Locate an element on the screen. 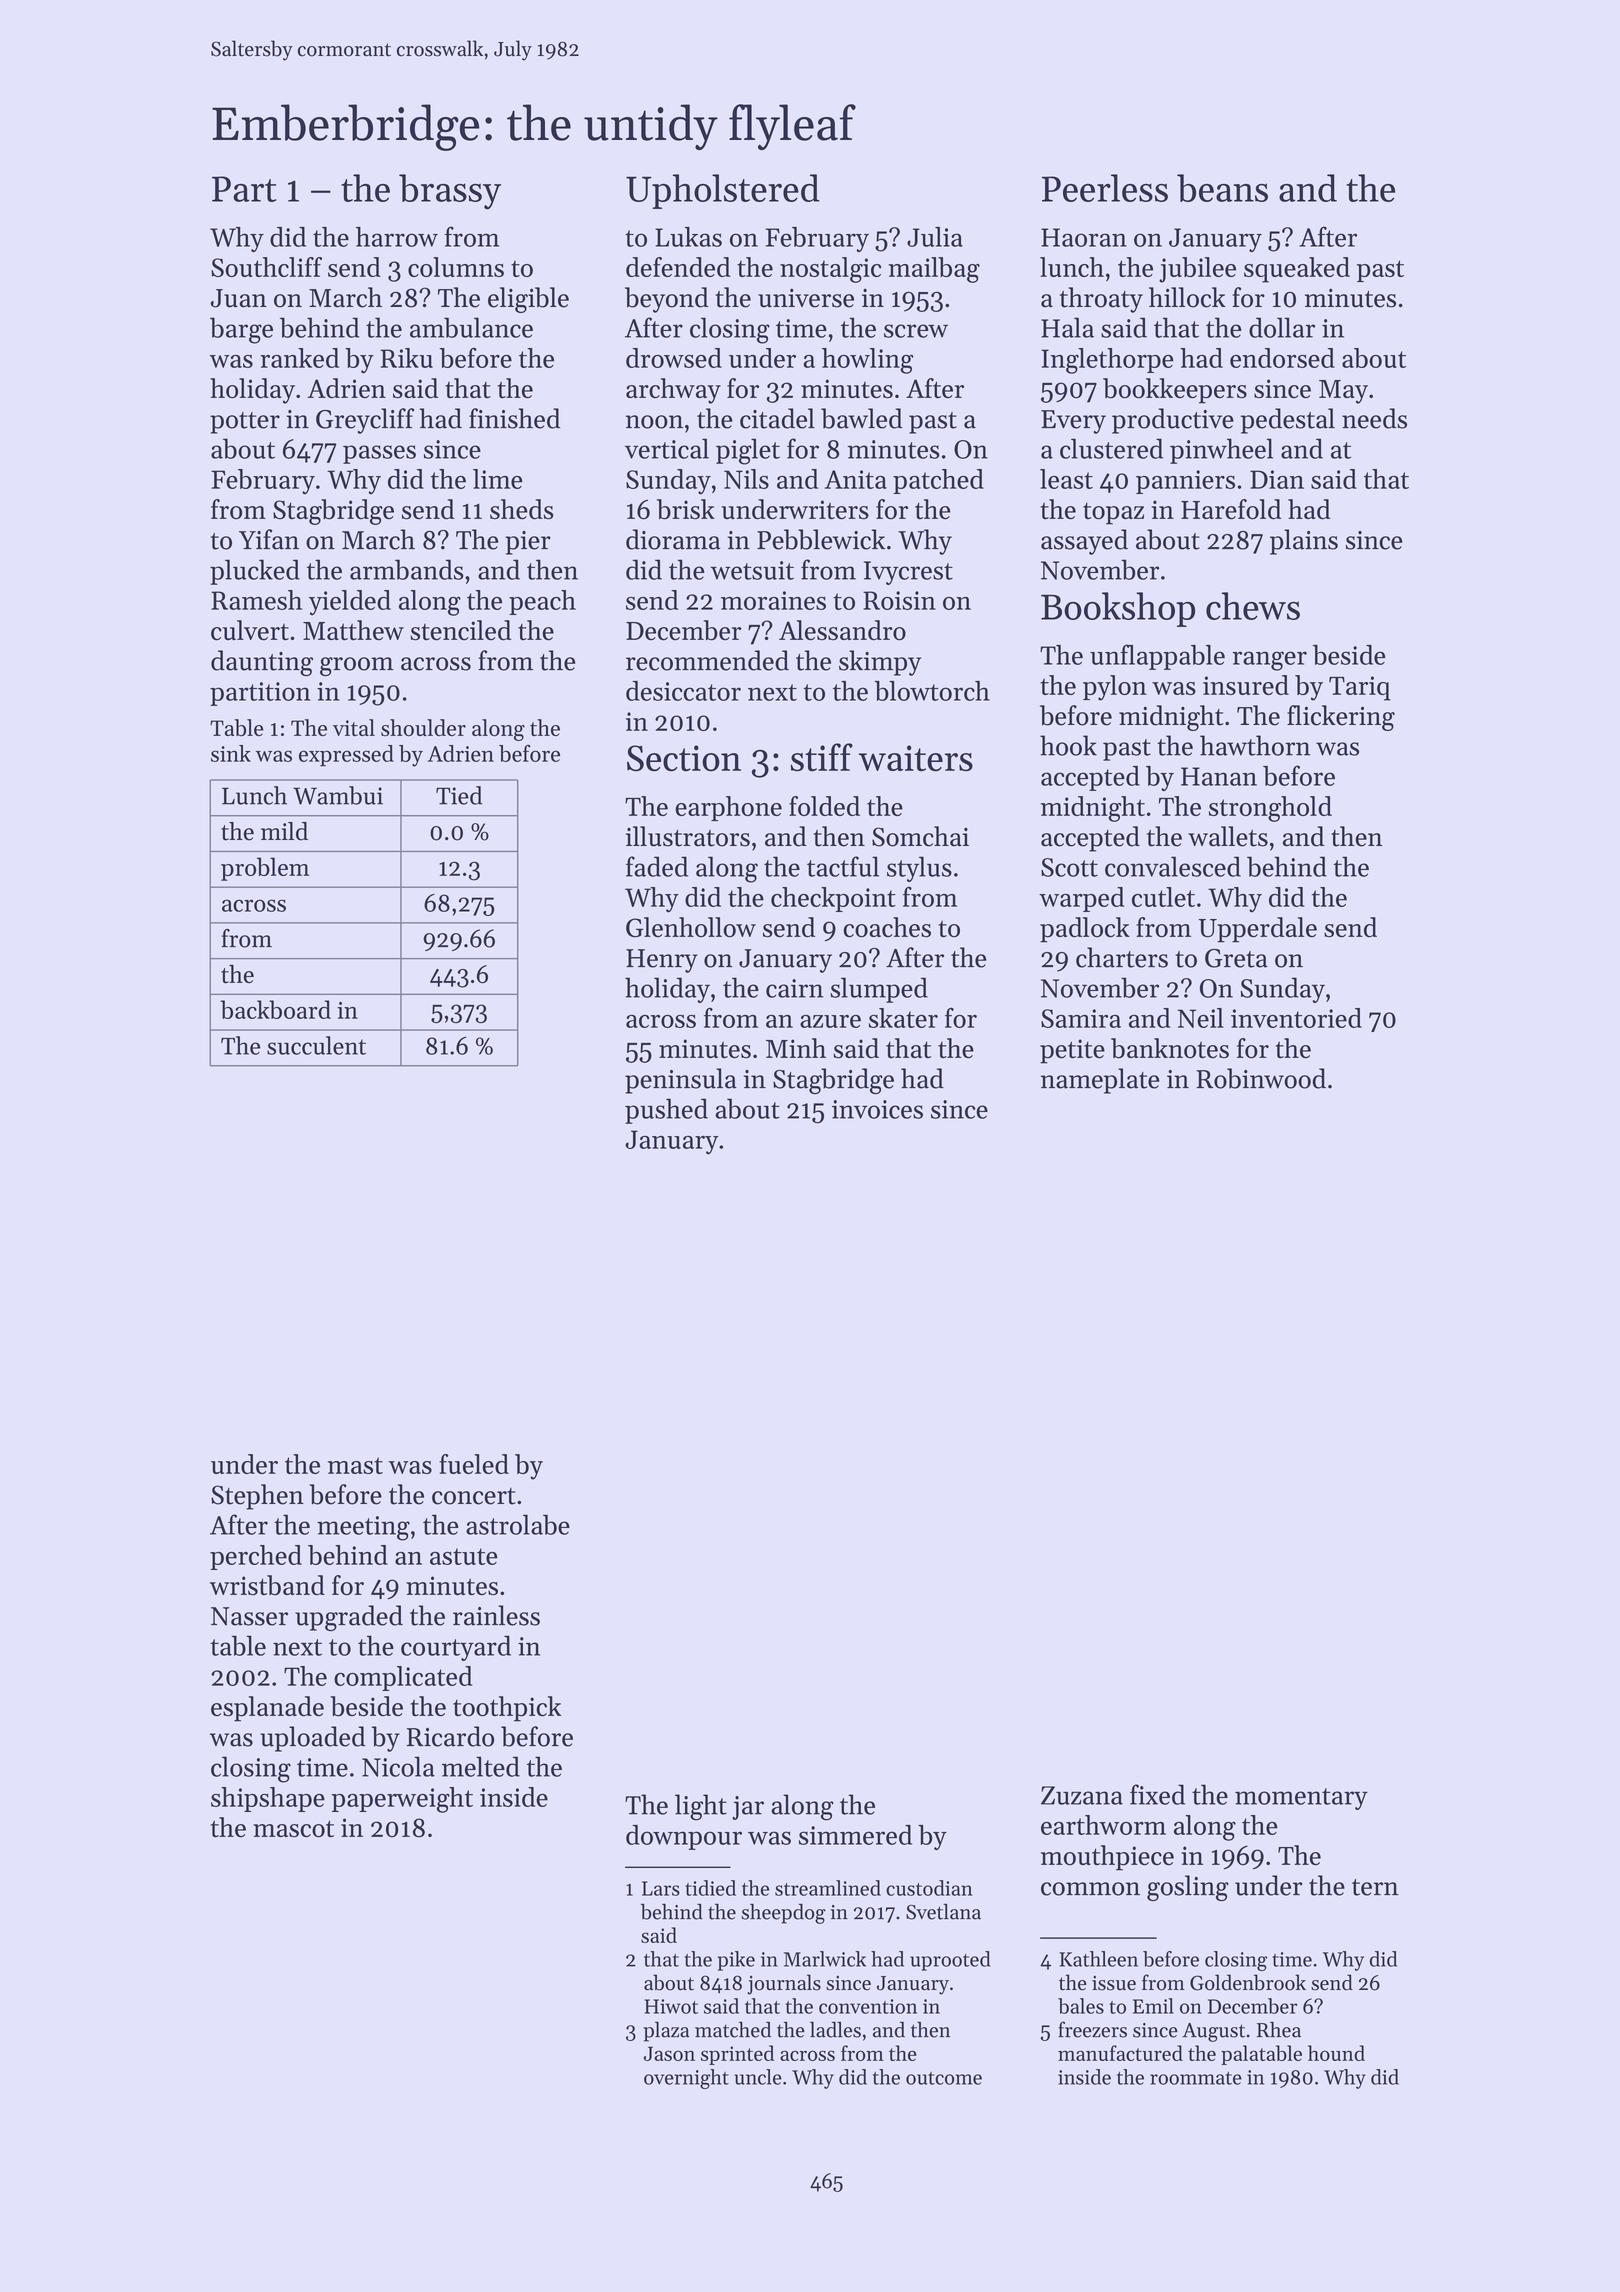 The width and height of the screenshot is (1620, 2292). patched is located at coordinates (938, 481).
